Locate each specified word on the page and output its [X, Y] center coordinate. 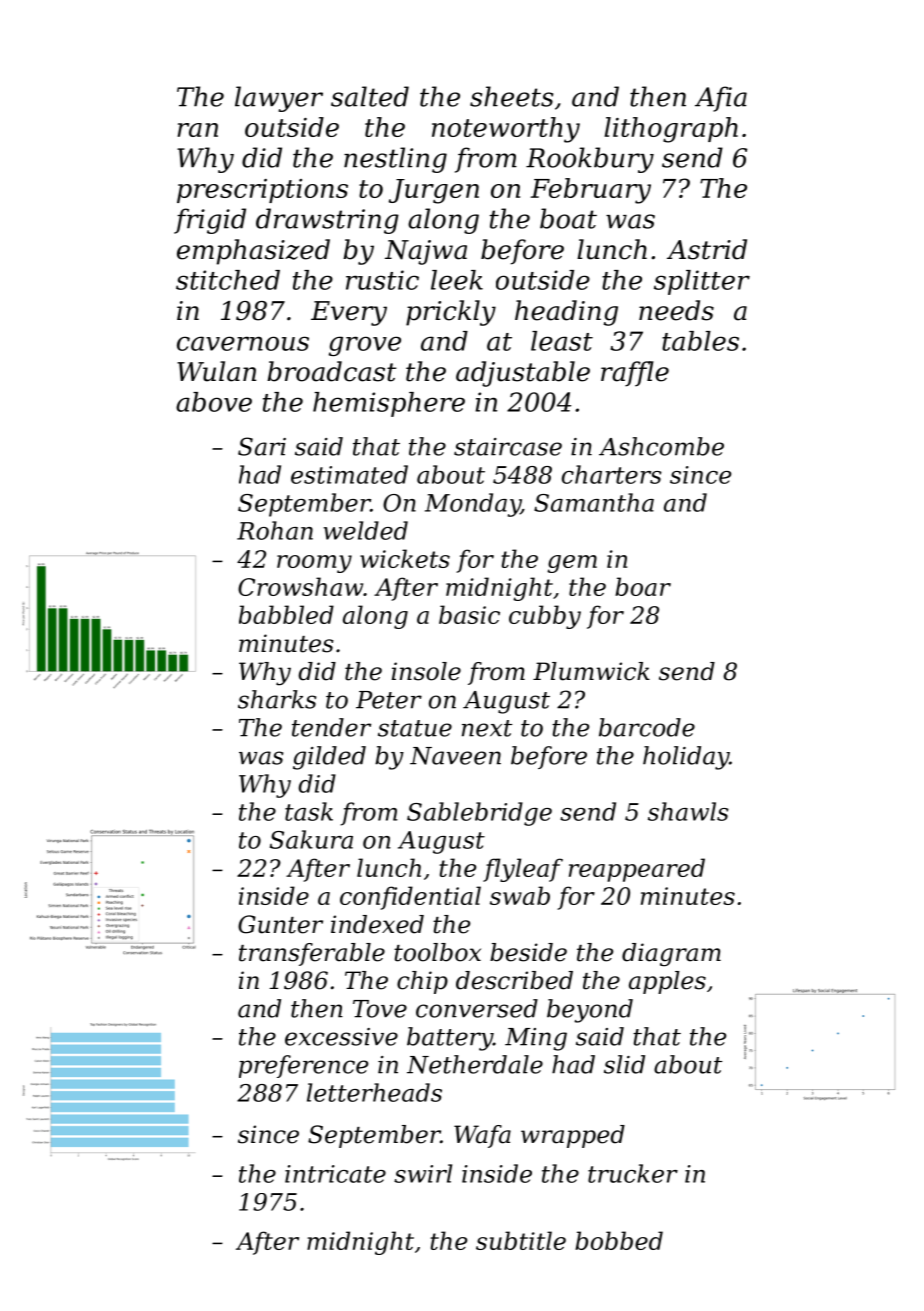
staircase [508, 447]
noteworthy [506, 130]
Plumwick [591, 671]
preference [303, 1066]
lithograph [671, 130]
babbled [286, 614]
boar [643, 586]
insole [426, 671]
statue [415, 728]
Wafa [482, 1136]
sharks [277, 699]
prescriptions [262, 191]
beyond [590, 1011]
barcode [647, 727]
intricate [335, 1174]
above [214, 402]
